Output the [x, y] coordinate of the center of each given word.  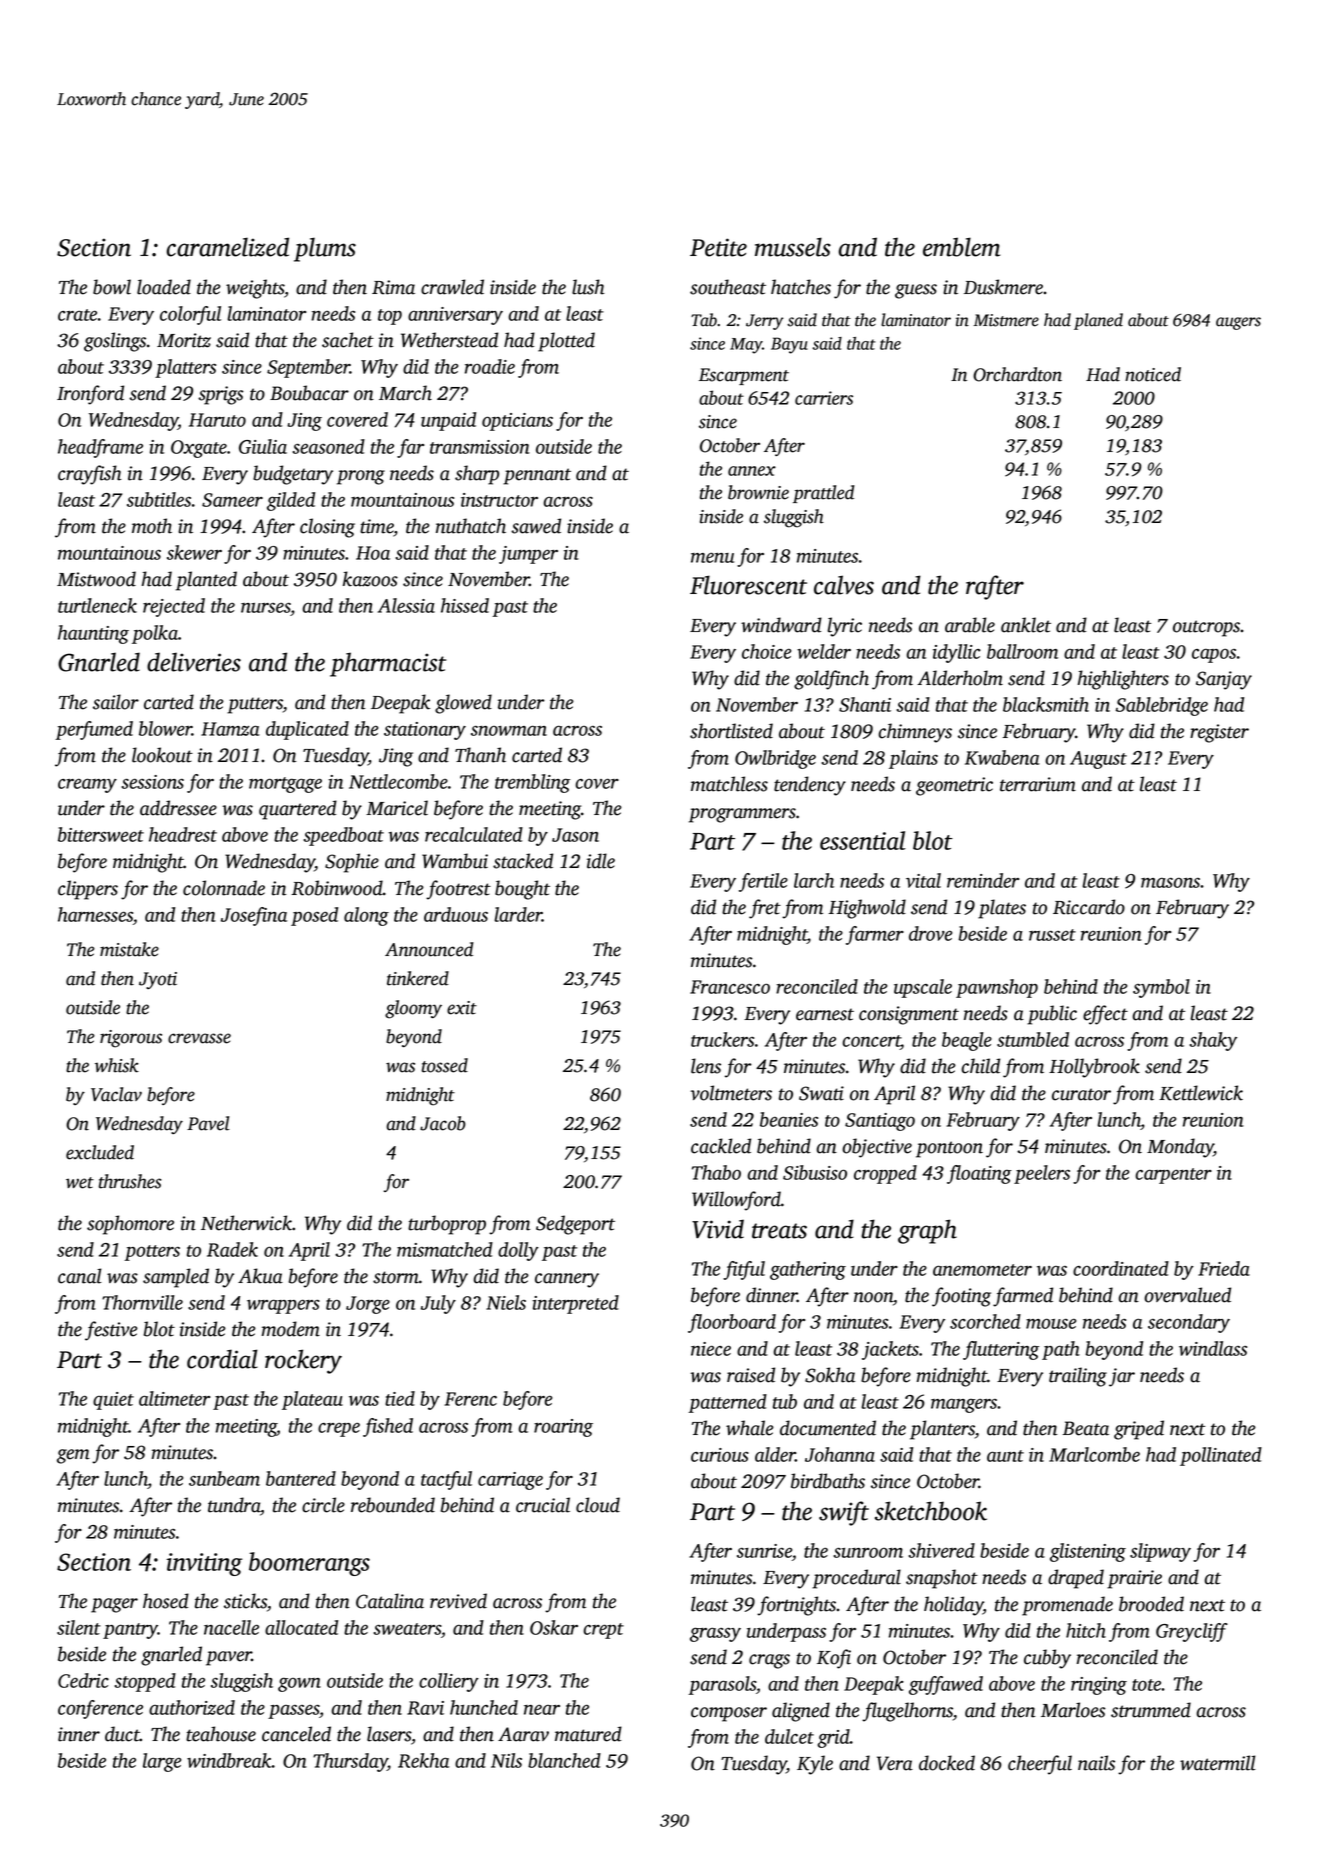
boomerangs [309, 1564]
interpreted [575, 1304]
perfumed [94, 730]
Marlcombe [1094, 1454]
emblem [961, 247]
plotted [566, 342]
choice [766, 651]
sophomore [130, 1225]
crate [77, 315]
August [1098, 760]
